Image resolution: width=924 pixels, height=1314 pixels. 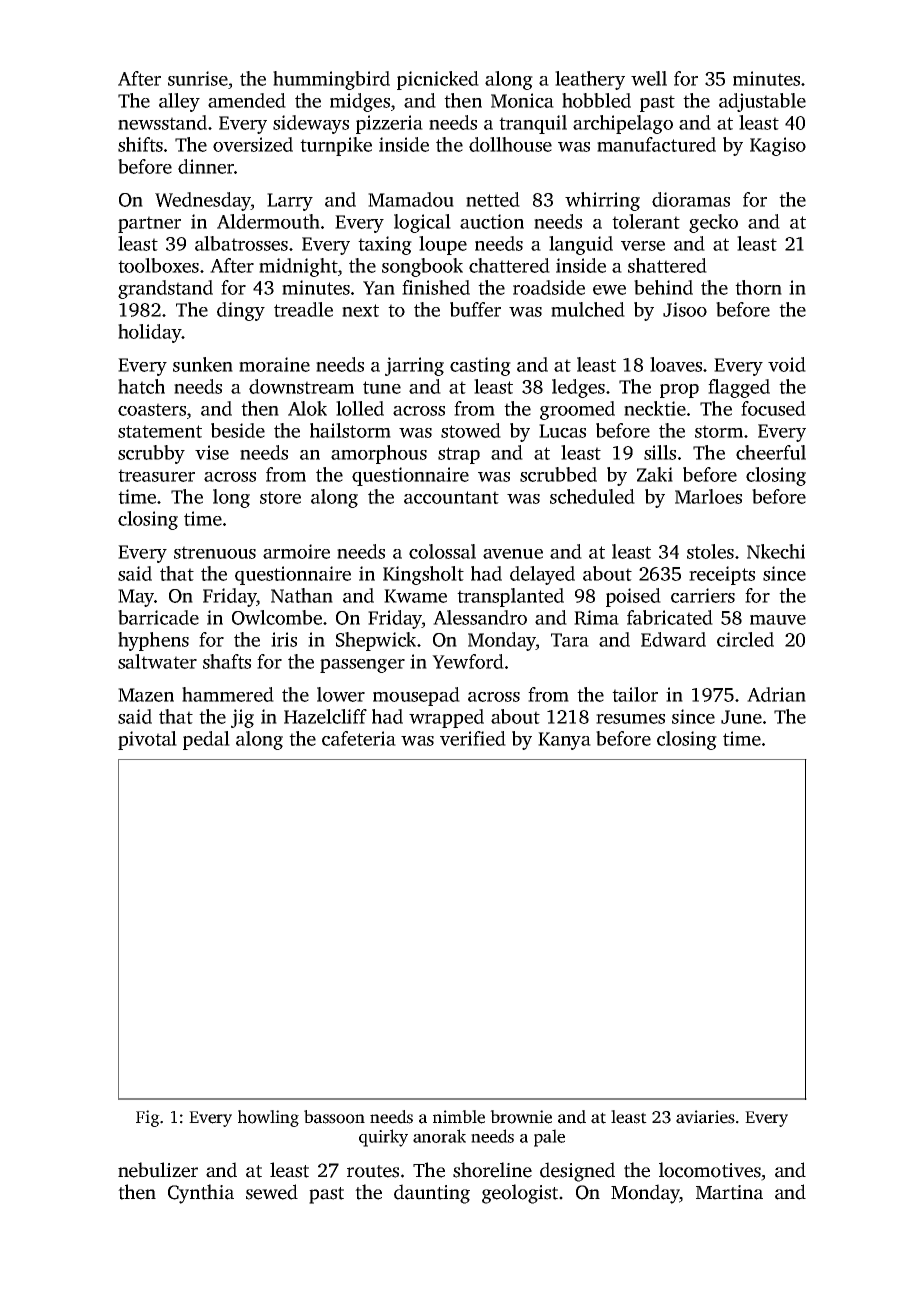 What do you see at coordinates (564, 741) in the screenshot?
I see `Kanya` at bounding box center [564, 741].
